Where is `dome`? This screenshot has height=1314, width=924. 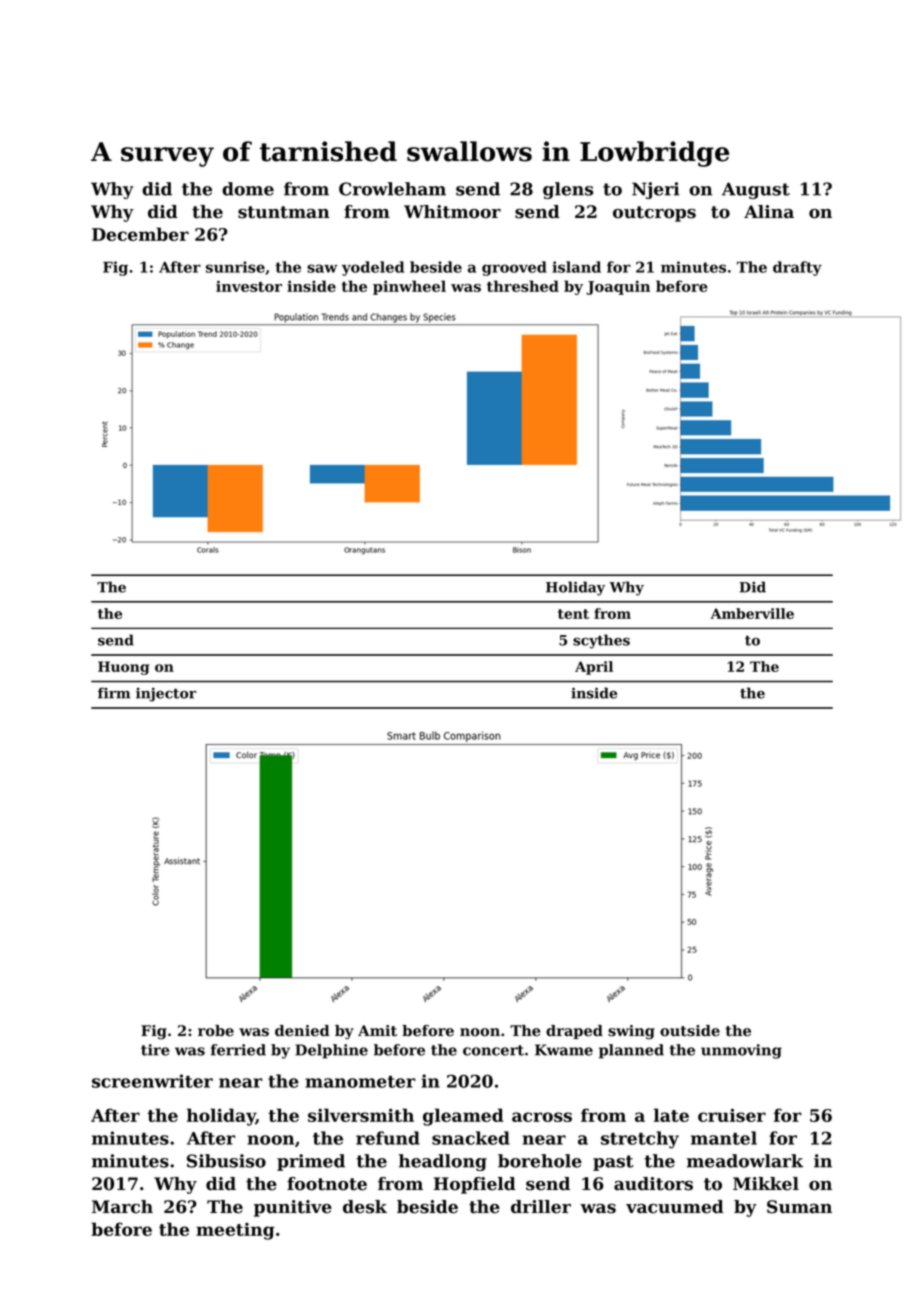 dome is located at coordinates (248, 189).
